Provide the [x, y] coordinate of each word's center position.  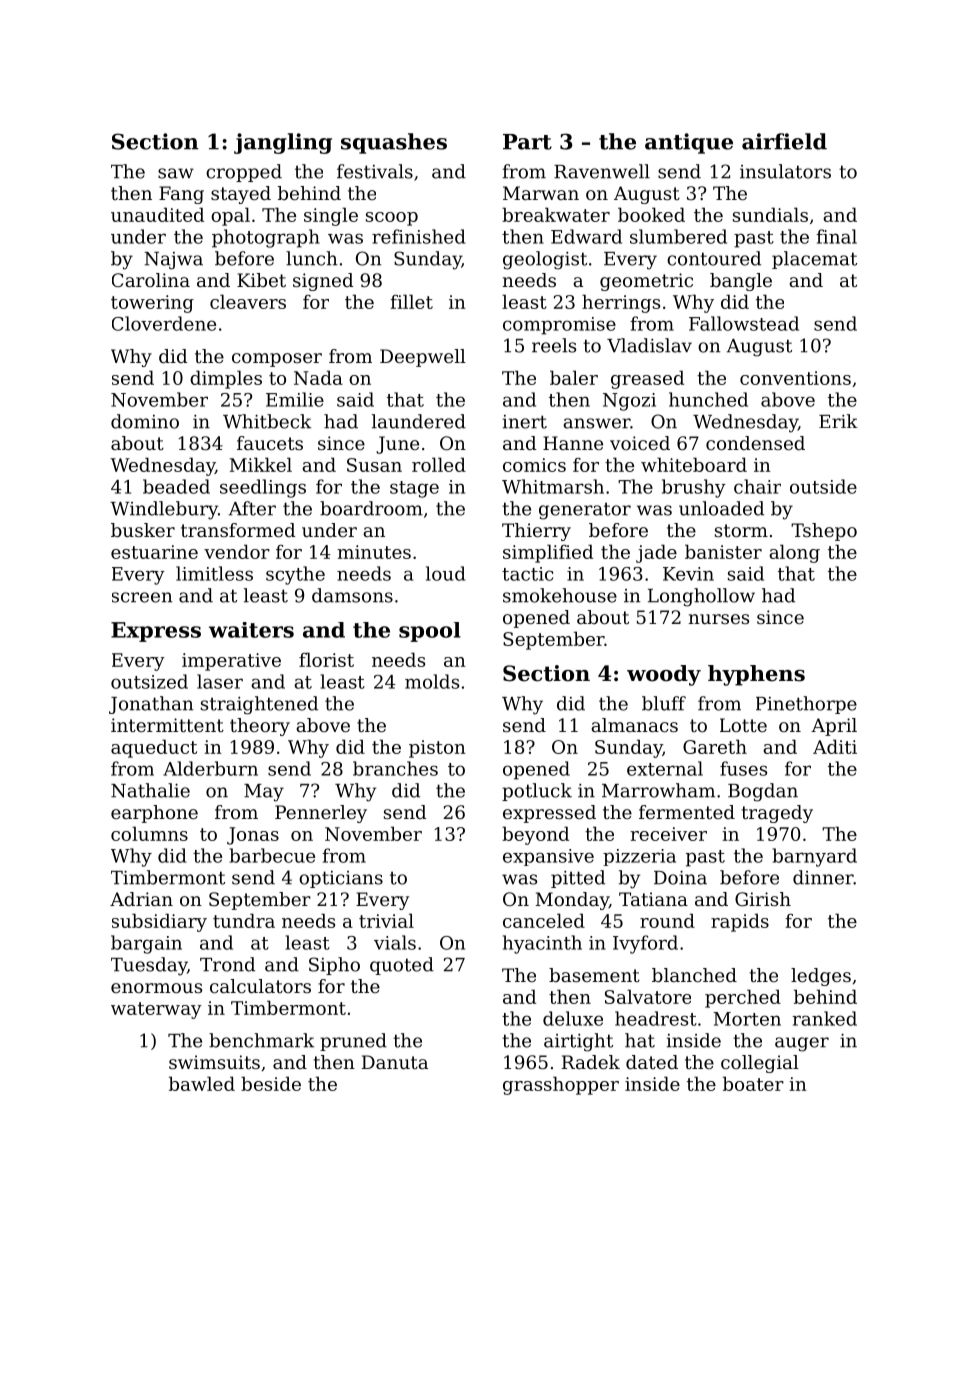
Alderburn [210, 768]
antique [689, 143]
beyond [535, 835]
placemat [814, 260]
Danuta [395, 1062]
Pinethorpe [806, 705]
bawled [202, 1083]
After [252, 508]
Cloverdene [164, 323]
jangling [283, 143]
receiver [668, 834]
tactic [527, 574]
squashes [394, 143]
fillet [411, 301]
